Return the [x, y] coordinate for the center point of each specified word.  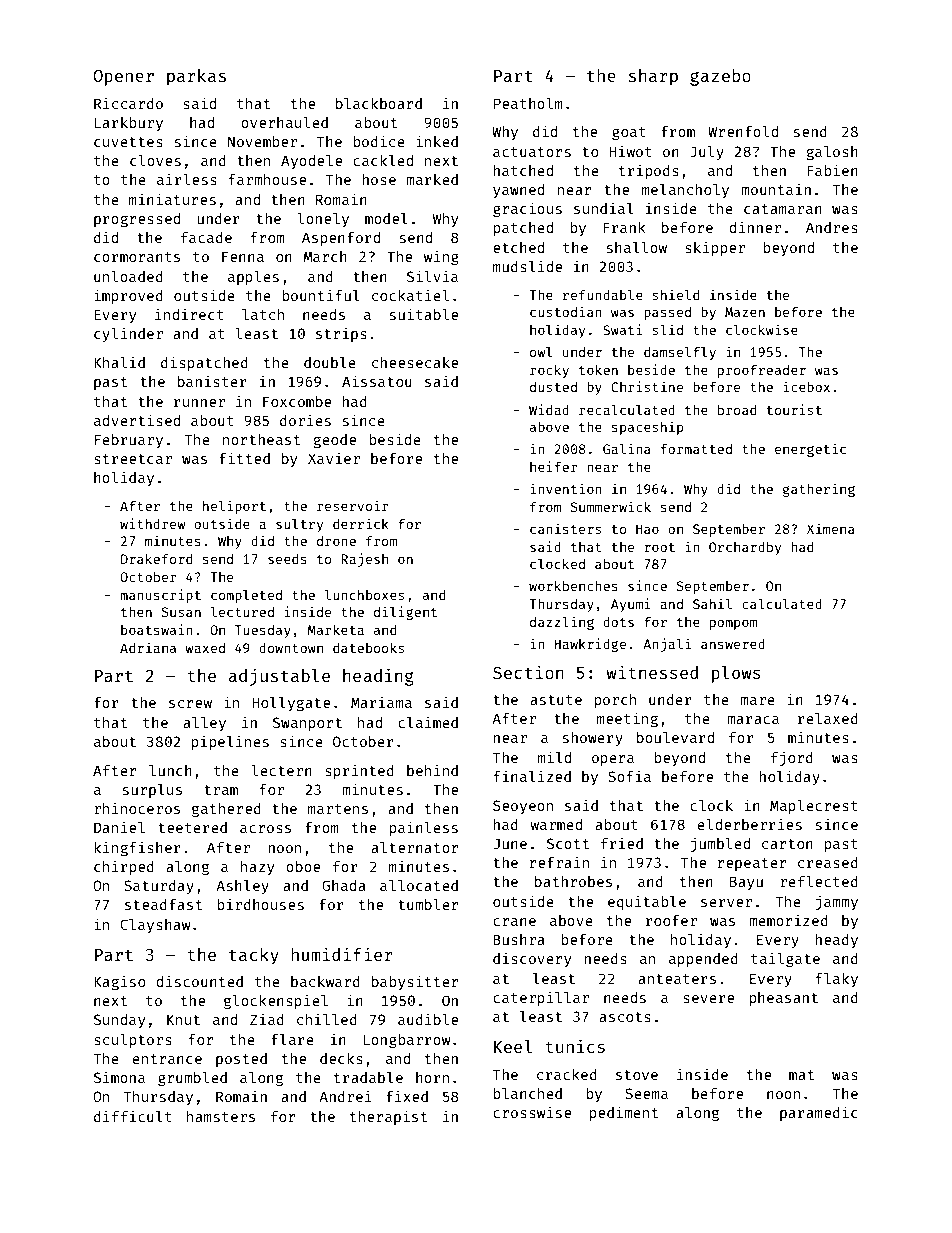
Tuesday [263, 631]
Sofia [629, 776]
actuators [532, 152]
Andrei [345, 1096]
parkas [196, 77]
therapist [388, 1117]
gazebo [720, 77]
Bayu [746, 883]
